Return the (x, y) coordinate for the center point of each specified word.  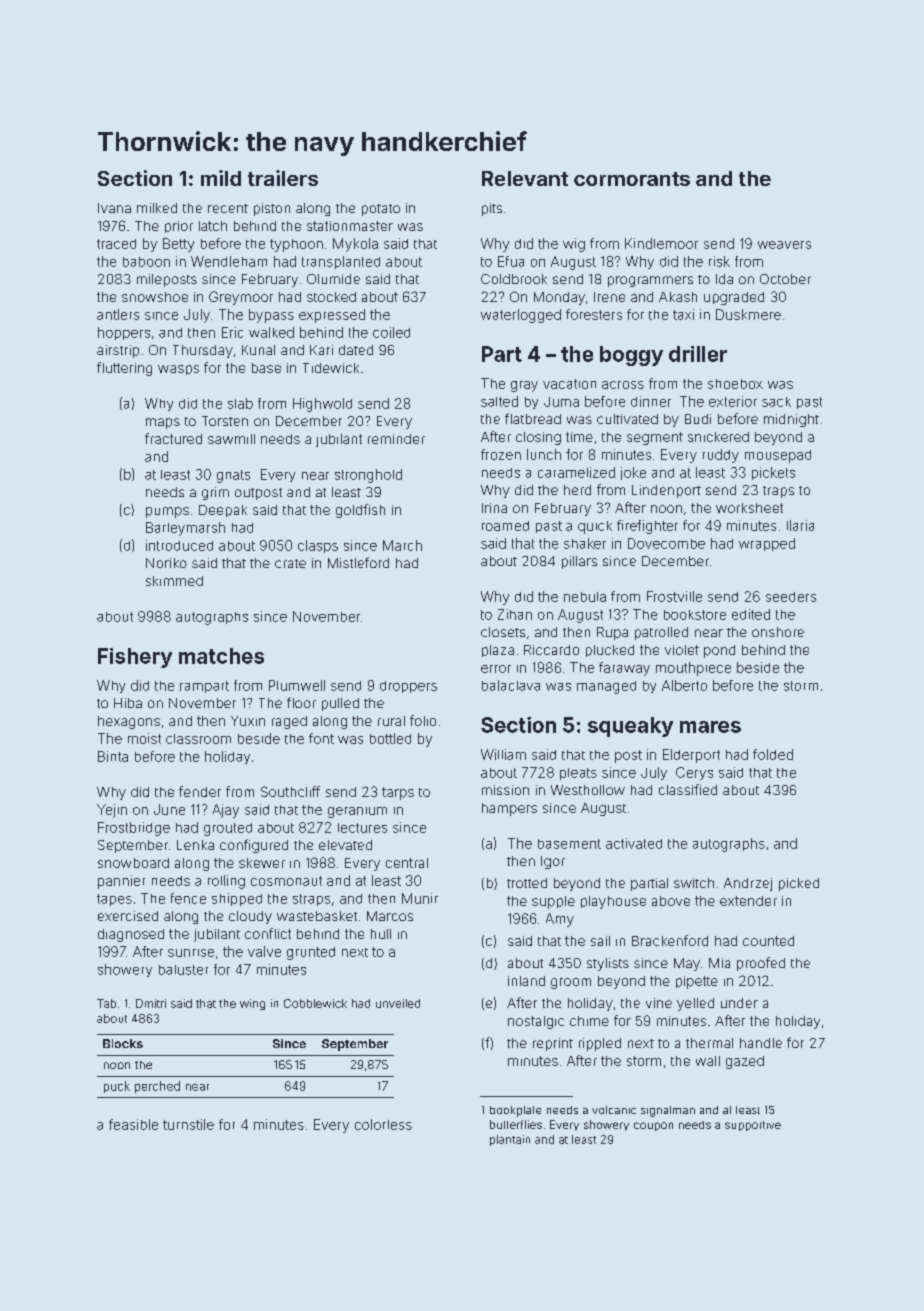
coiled (391, 332)
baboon (146, 262)
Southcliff (290, 791)
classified (688, 789)
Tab (106, 1003)
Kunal (258, 350)
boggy (631, 356)
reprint (553, 1044)
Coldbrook (514, 279)
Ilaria (800, 525)
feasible (133, 1124)
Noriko (166, 563)
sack (776, 402)
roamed (505, 526)
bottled (390, 738)
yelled (695, 1004)
